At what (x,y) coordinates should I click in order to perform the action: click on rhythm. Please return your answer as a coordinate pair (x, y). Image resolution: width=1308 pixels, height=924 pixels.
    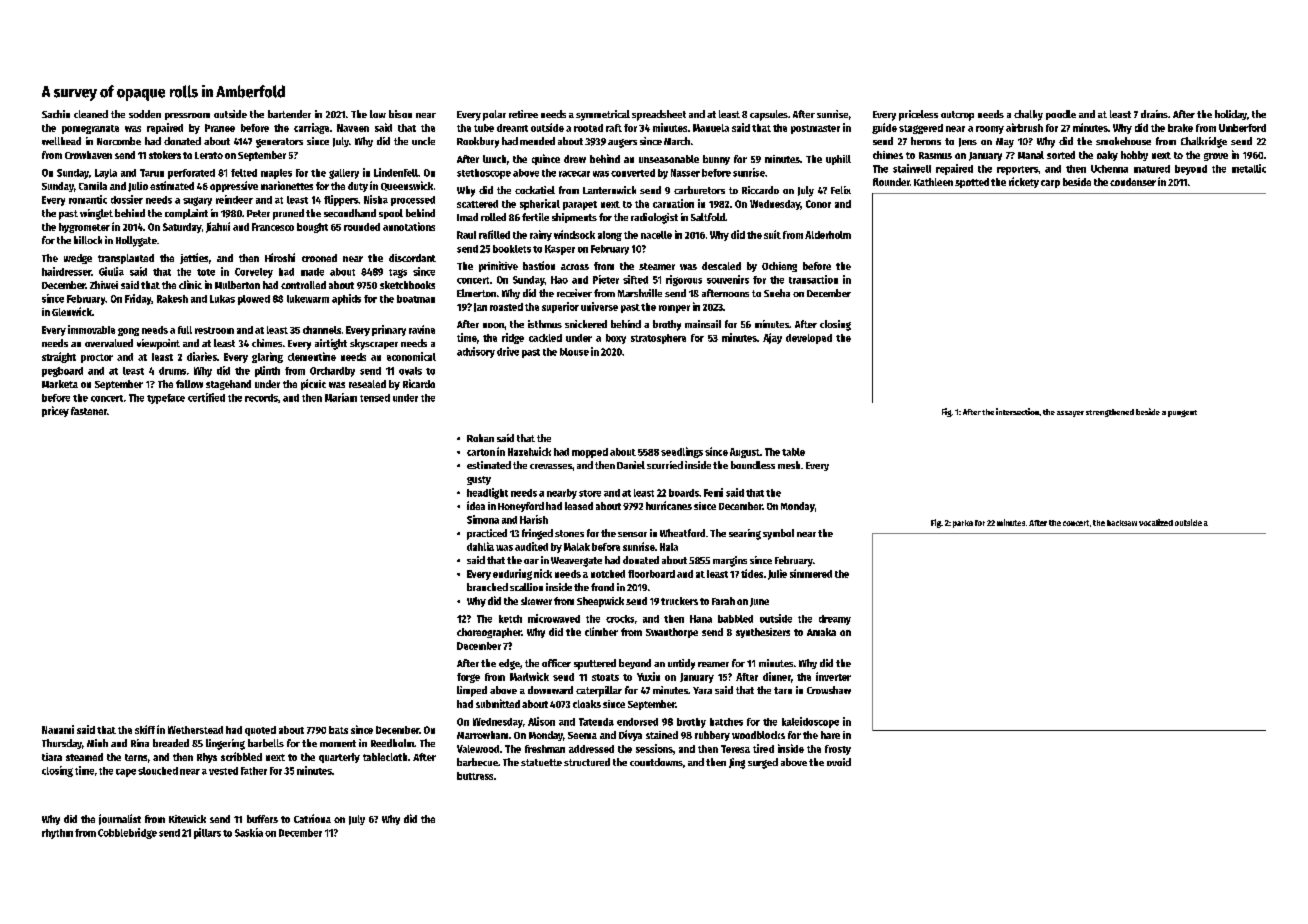
    Looking at the image, I should click on (57, 834).
